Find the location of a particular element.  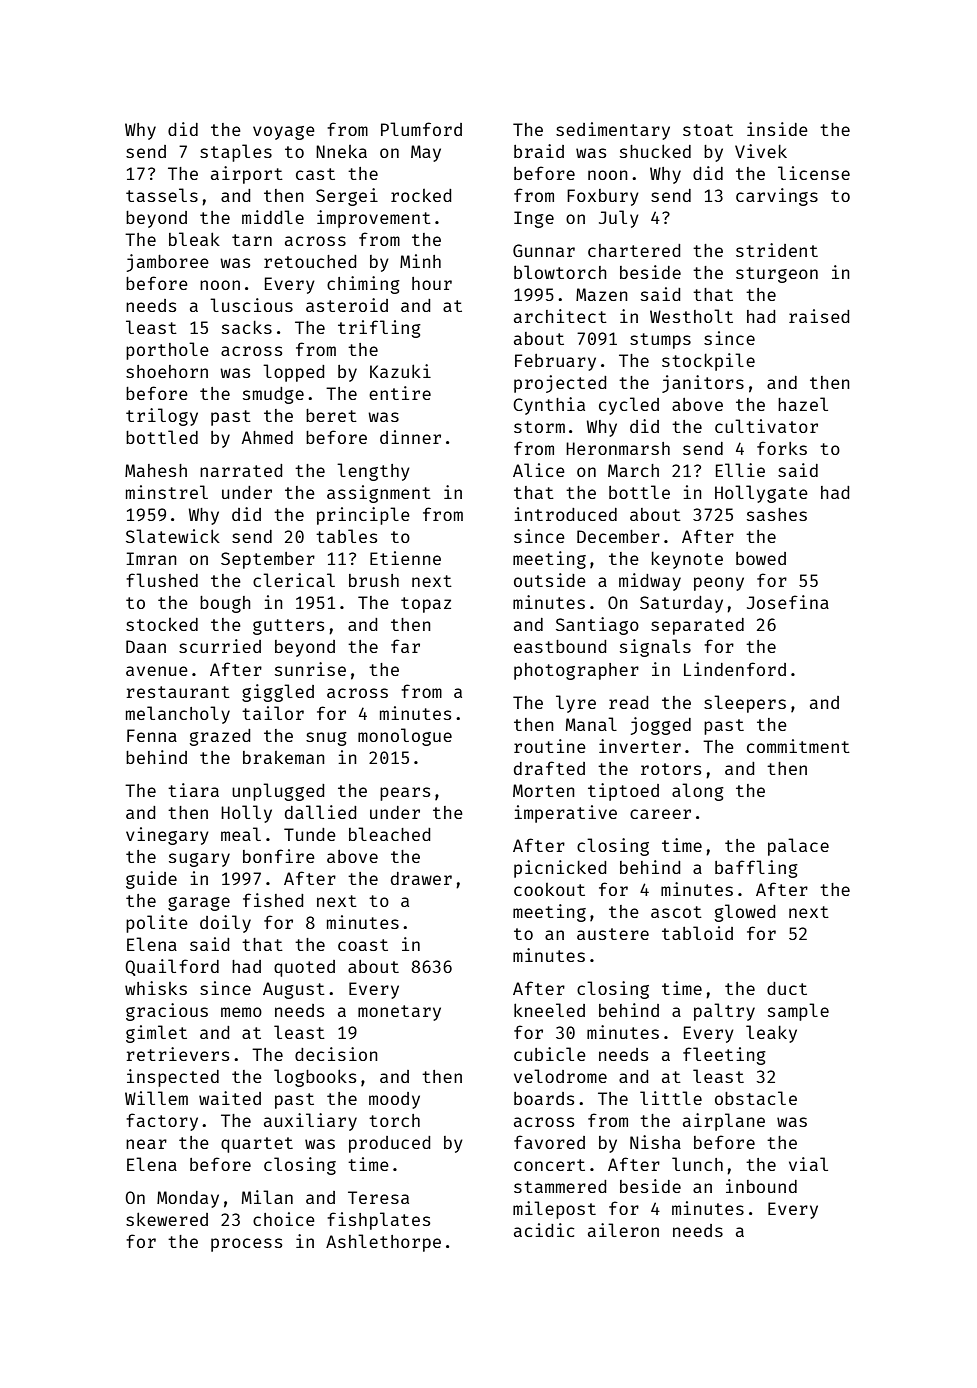

trifling is located at coordinates (379, 329).
